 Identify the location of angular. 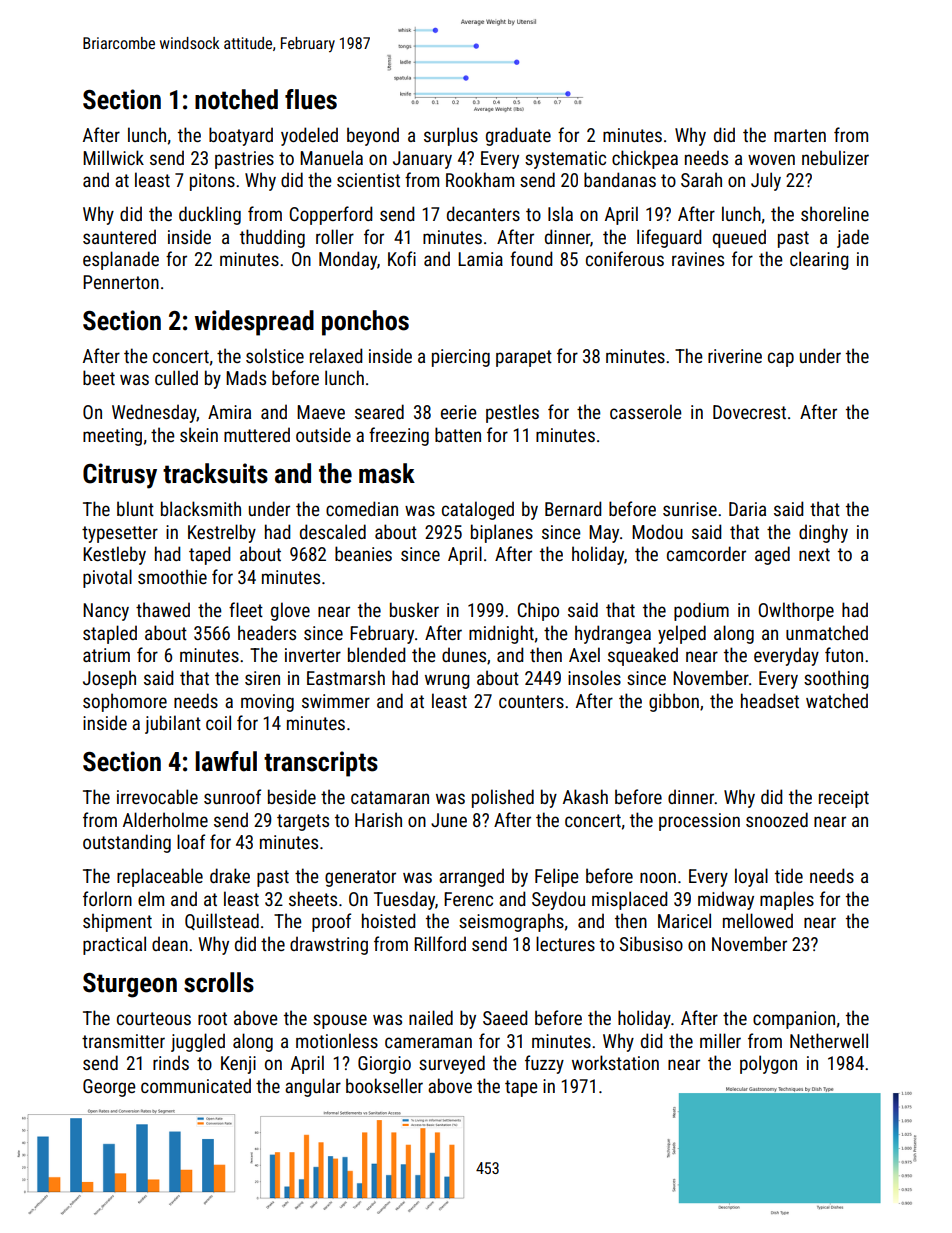
(313, 1087).
